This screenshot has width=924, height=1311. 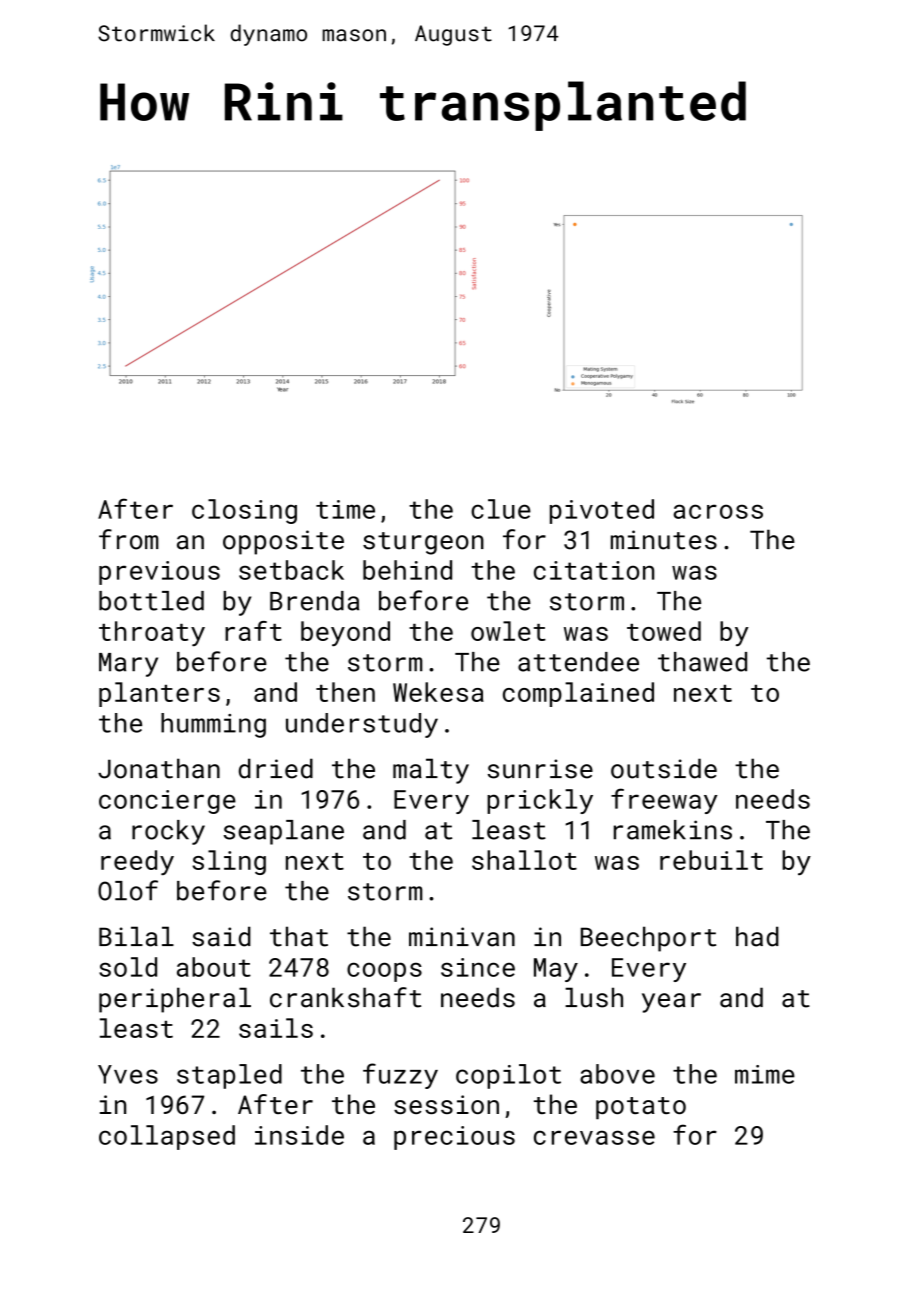 I want to click on minivan, so click(x=462, y=937).
